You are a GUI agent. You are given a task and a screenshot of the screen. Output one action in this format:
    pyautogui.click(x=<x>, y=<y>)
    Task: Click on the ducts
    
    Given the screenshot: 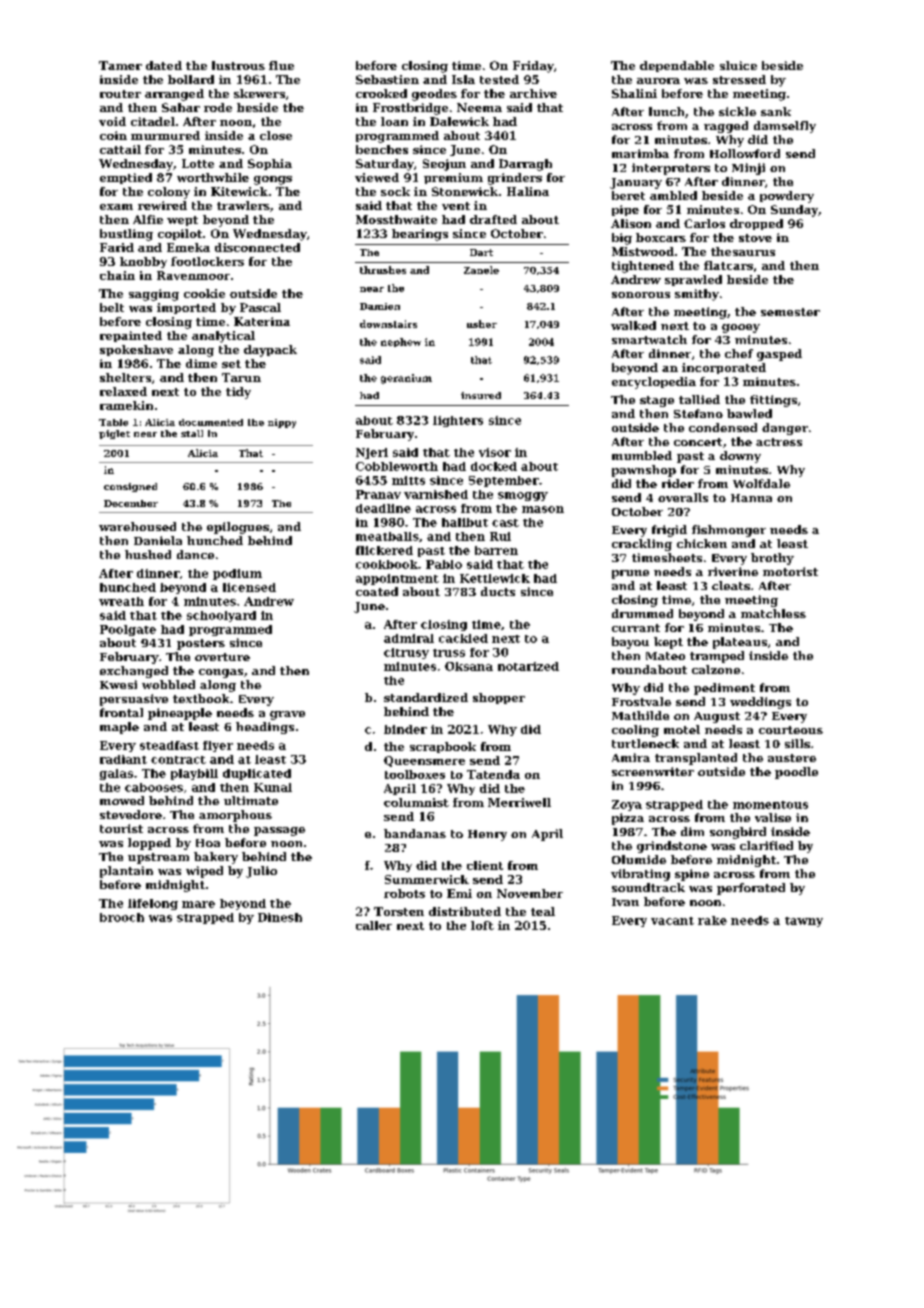 What is the action you would take?
    pyautogui.click(x=498, y=591)
